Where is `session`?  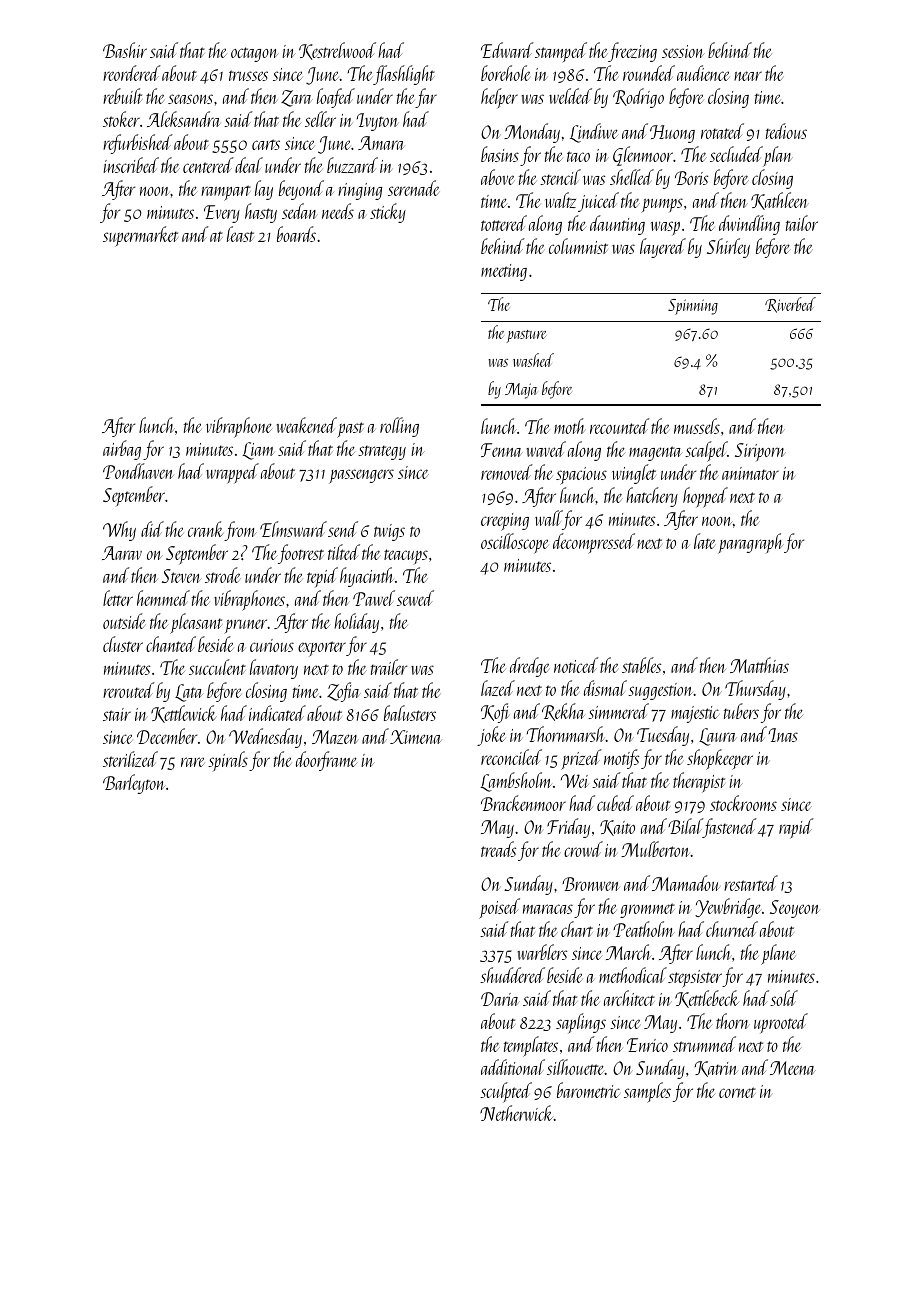 session is located at coordinates (683, 51).
